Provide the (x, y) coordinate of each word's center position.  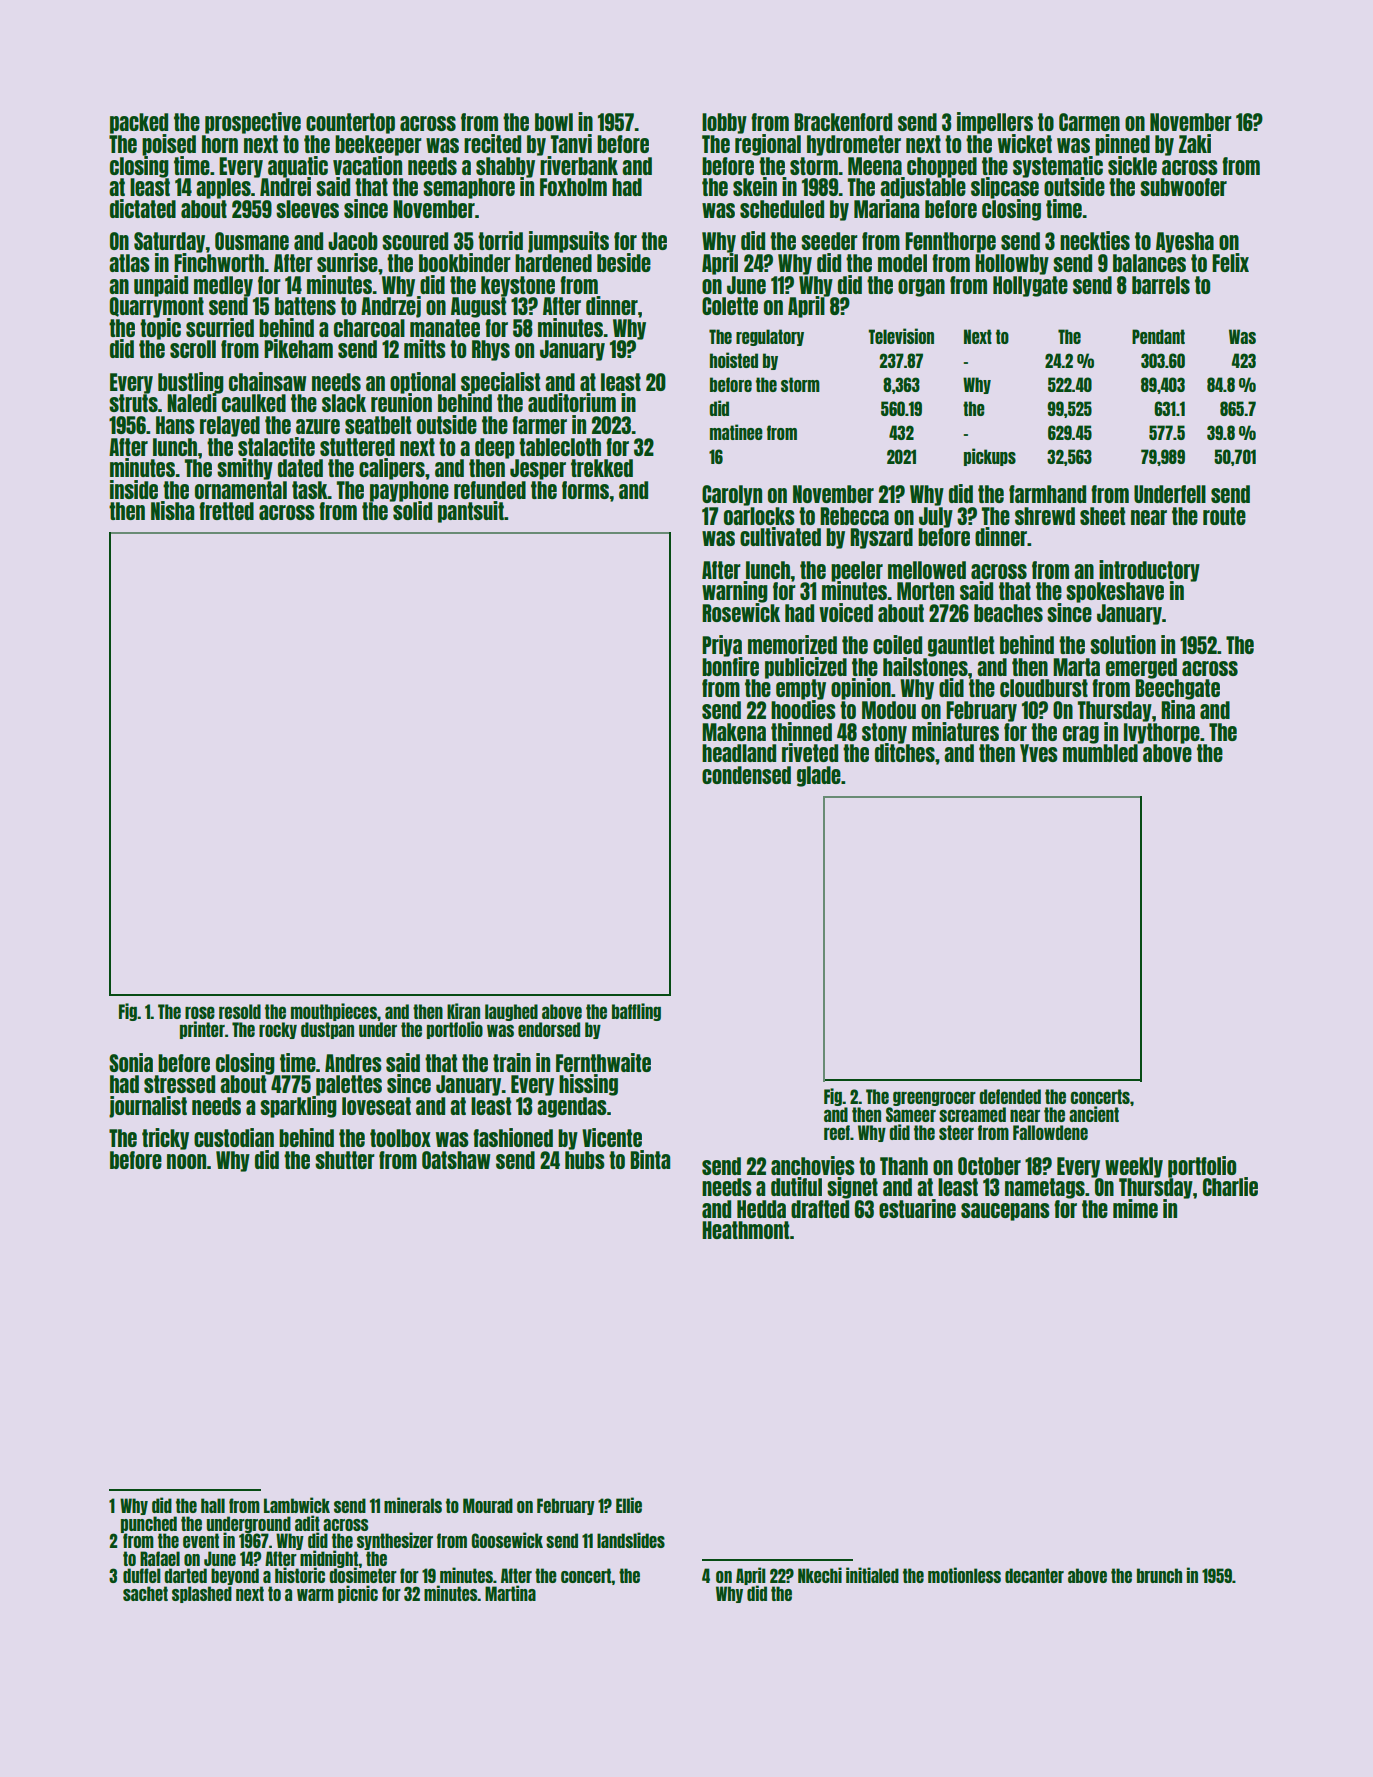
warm (315, 1595)
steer (956, 1132)
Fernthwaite (603, 1062)
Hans (175, 425)
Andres (353, 1063)
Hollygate (1030, 286)
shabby (505, 167)
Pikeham (298, 348)
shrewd (1045, 516)
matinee (736, 432)
